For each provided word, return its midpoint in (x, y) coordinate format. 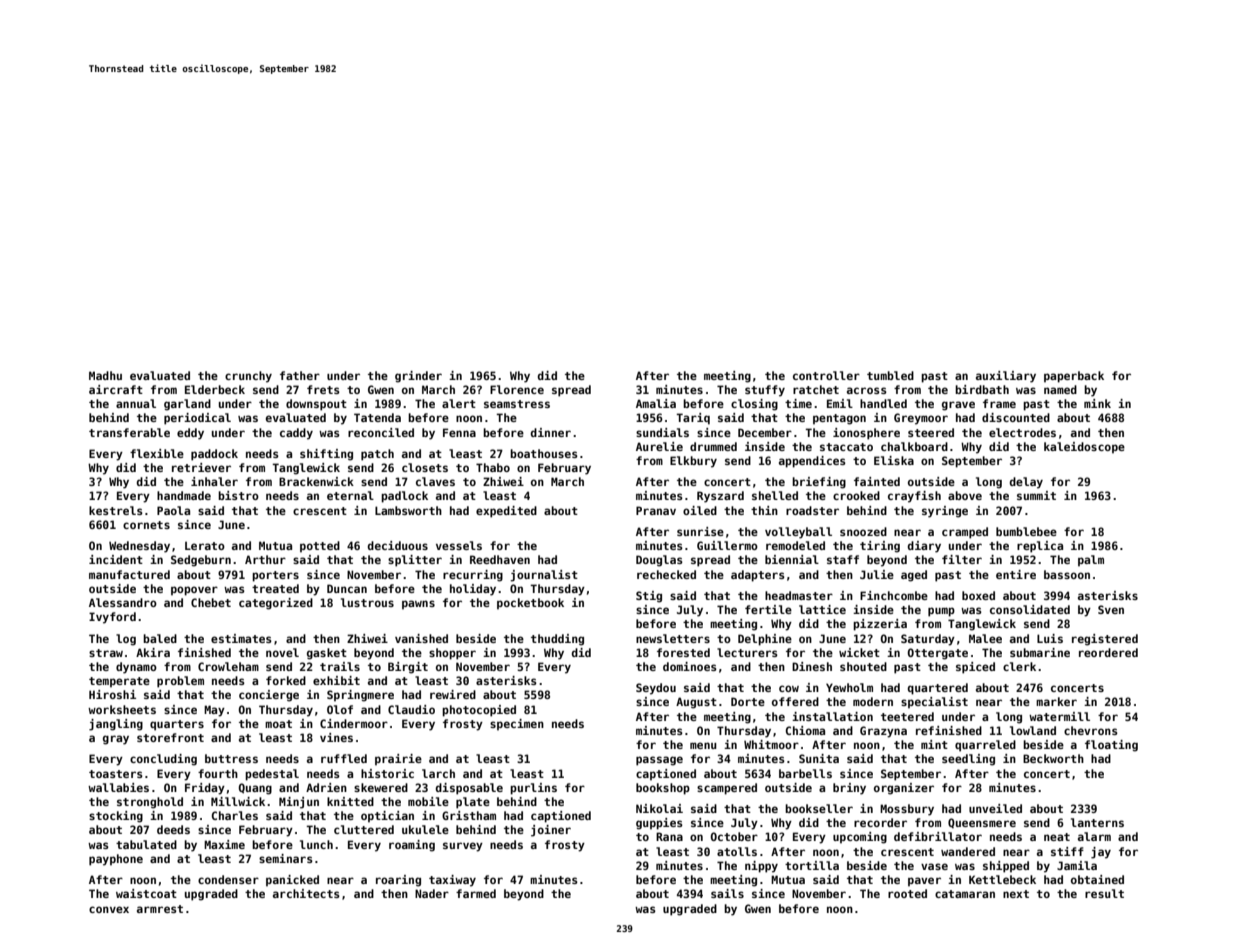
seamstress (517, 404)
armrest (160, 909)
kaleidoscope (1084, 448)
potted (320, 547)
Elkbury (693, 462)
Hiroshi (112, 694)
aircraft (116, 389)
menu (703, 745)
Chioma (805, 730)
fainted (877, 481)
